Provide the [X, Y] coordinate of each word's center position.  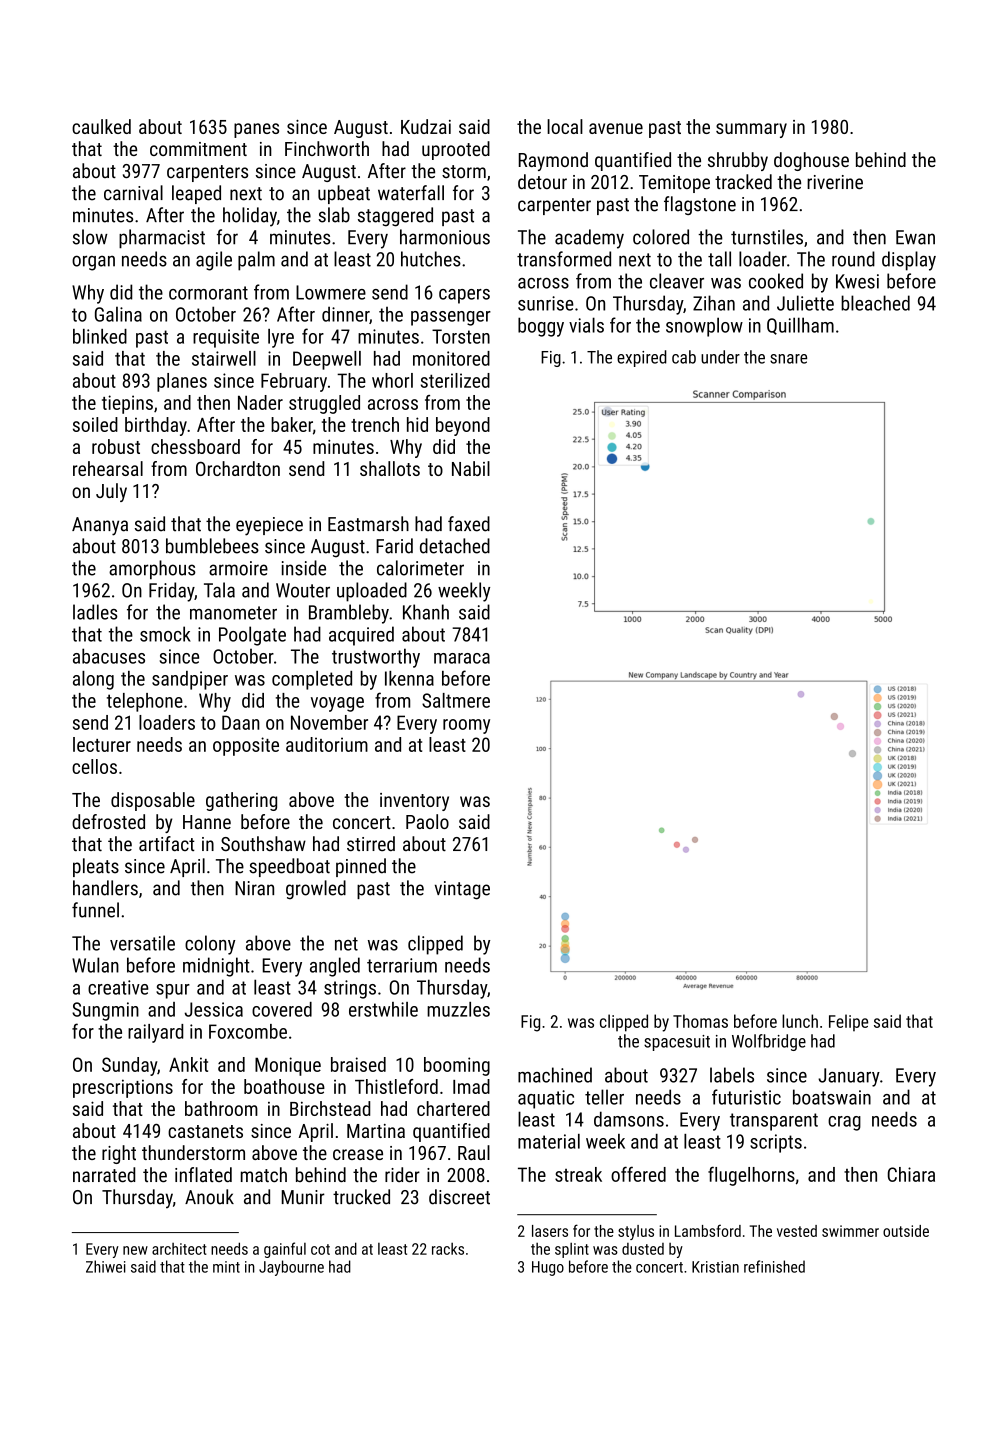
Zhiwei [106, 1266]
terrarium [402, 965]
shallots [390, 468]
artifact [167, 843]
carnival [133, 193]
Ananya [100, 526]
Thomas [700, 1021]
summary [751, 130]
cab [684, 357]
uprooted [456, 150]
